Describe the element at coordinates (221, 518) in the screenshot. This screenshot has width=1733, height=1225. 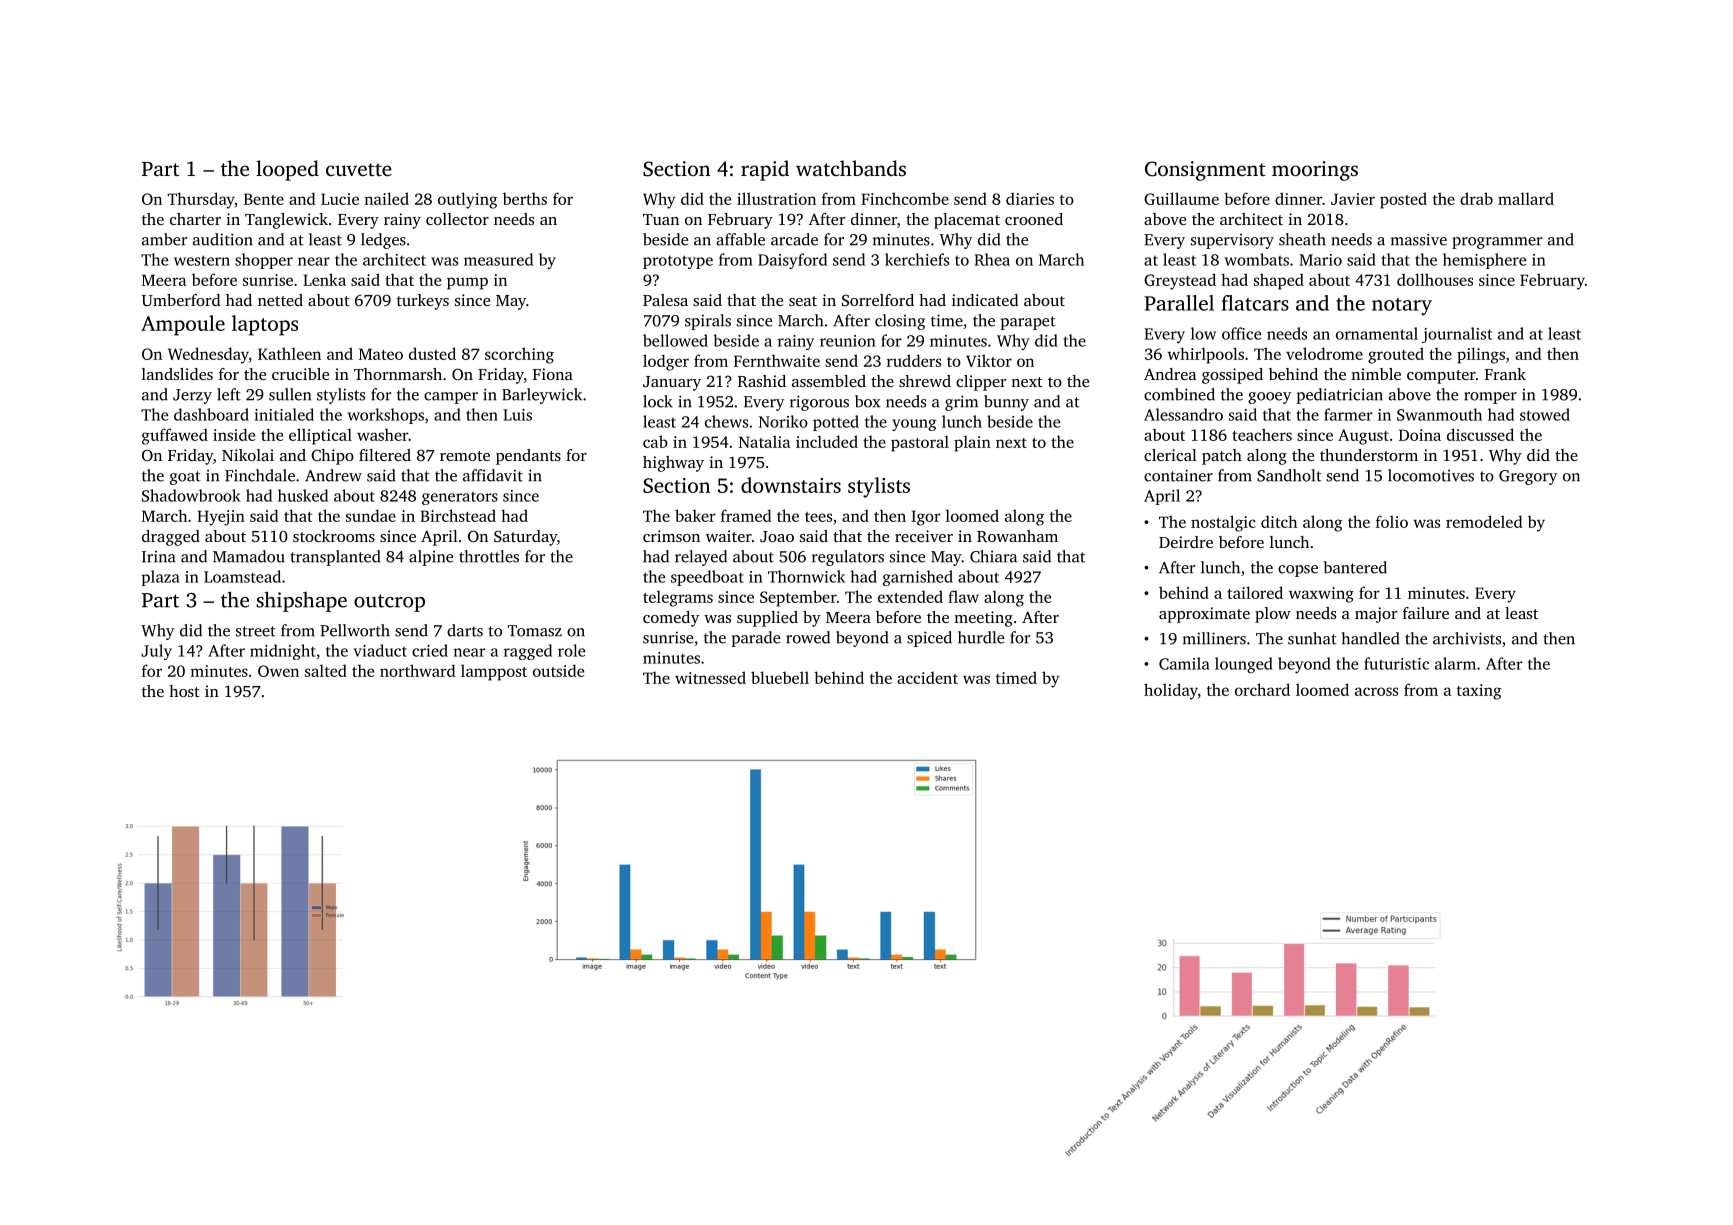
I see `Hyejin` at that location.
